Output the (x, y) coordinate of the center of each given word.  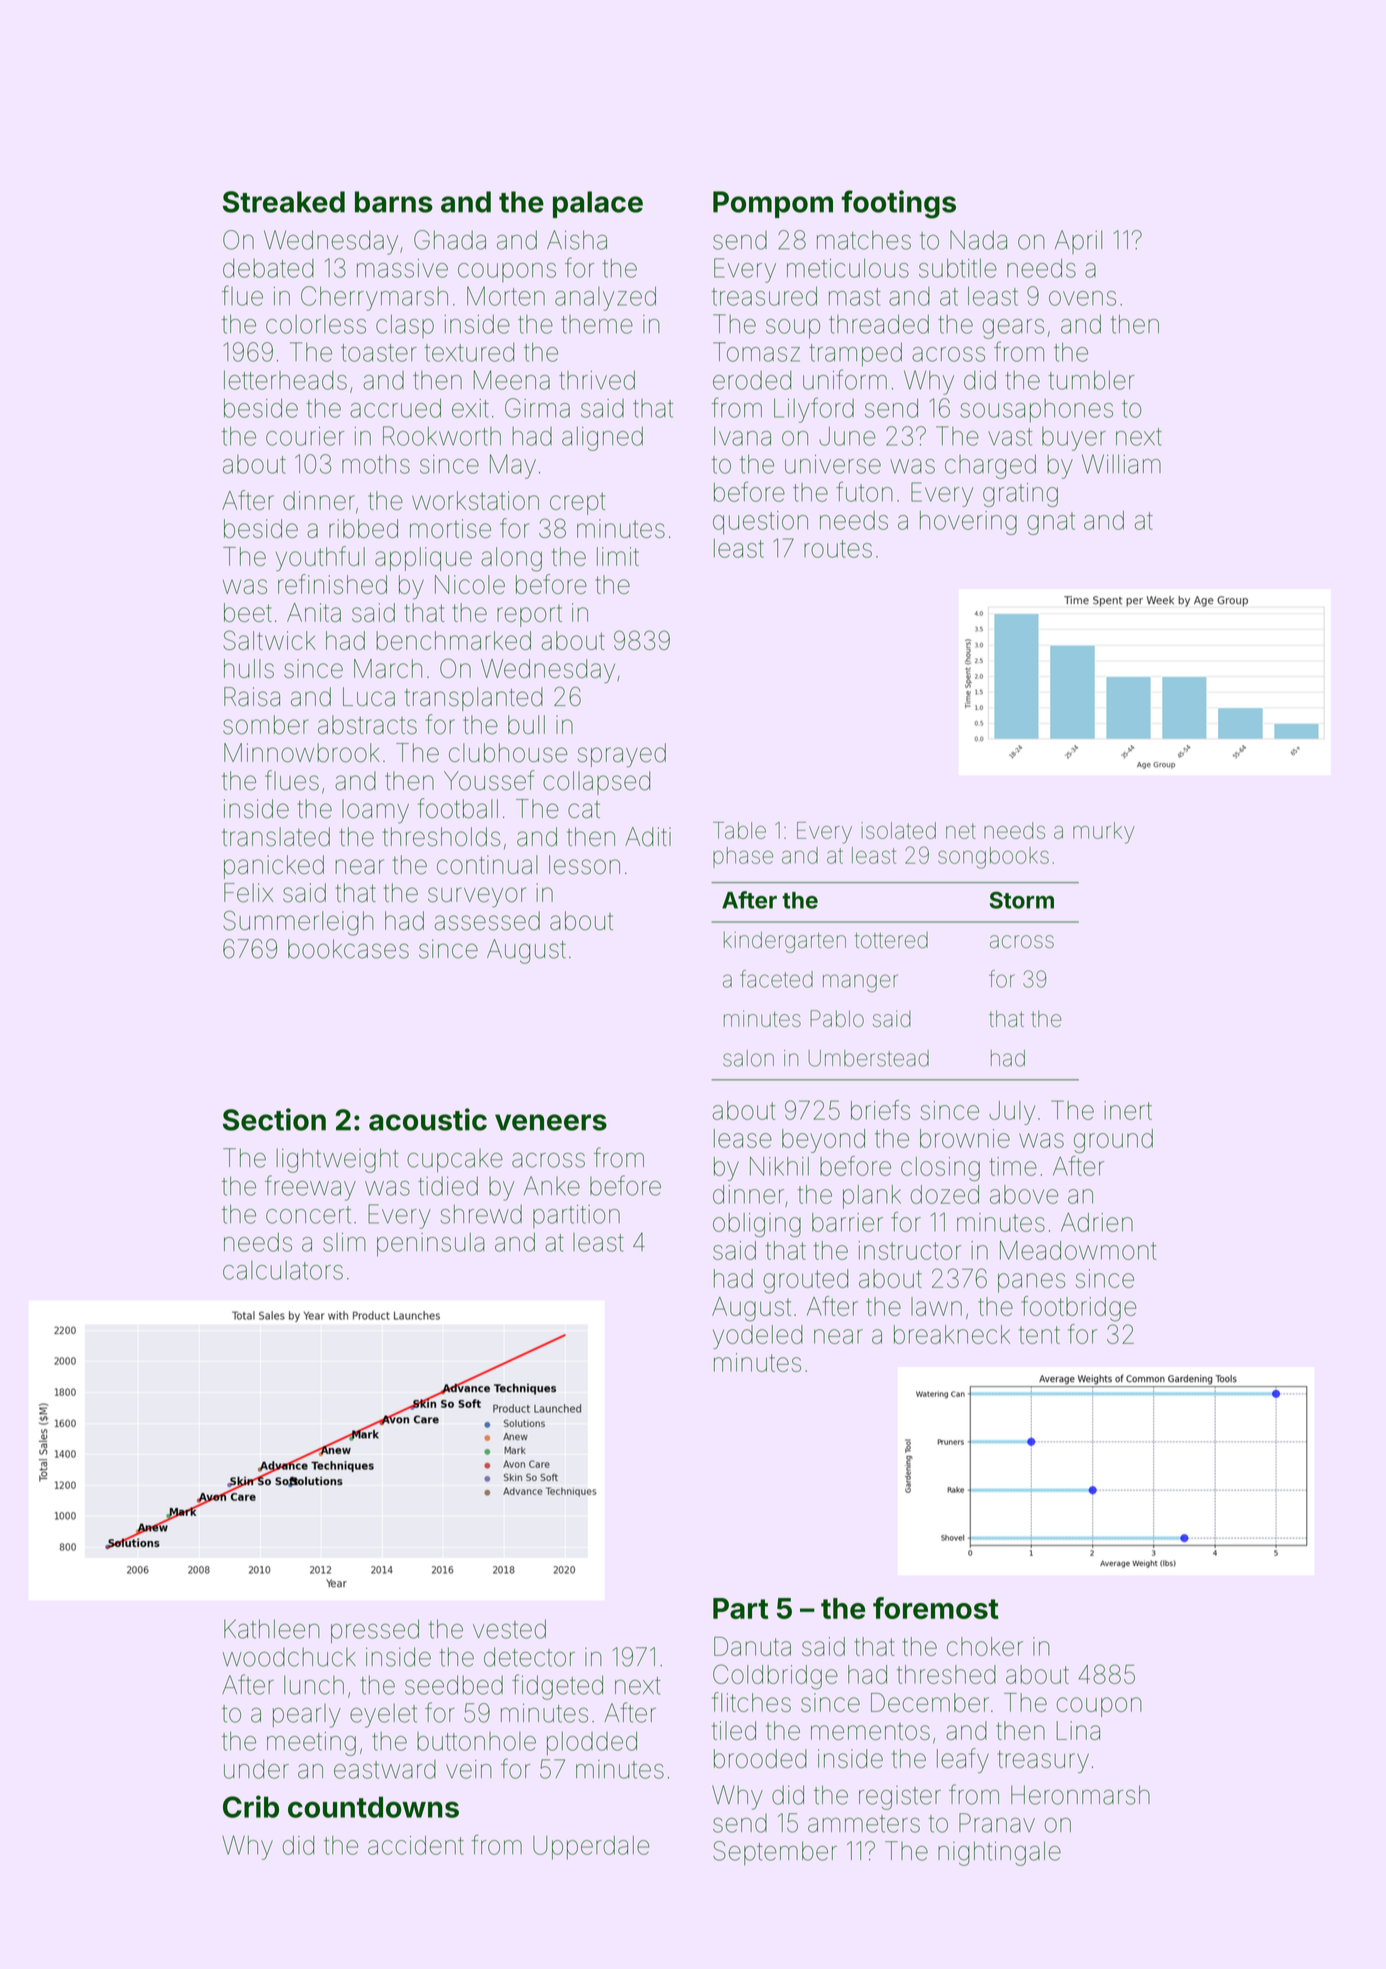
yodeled (758, 1337)
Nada (978, 240)
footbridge (1078, 1309)
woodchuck (289, 1657)
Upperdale (591, 1848)
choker (985, 1646)
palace (598, 204)
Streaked (284, 202)
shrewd (481, 1214)
